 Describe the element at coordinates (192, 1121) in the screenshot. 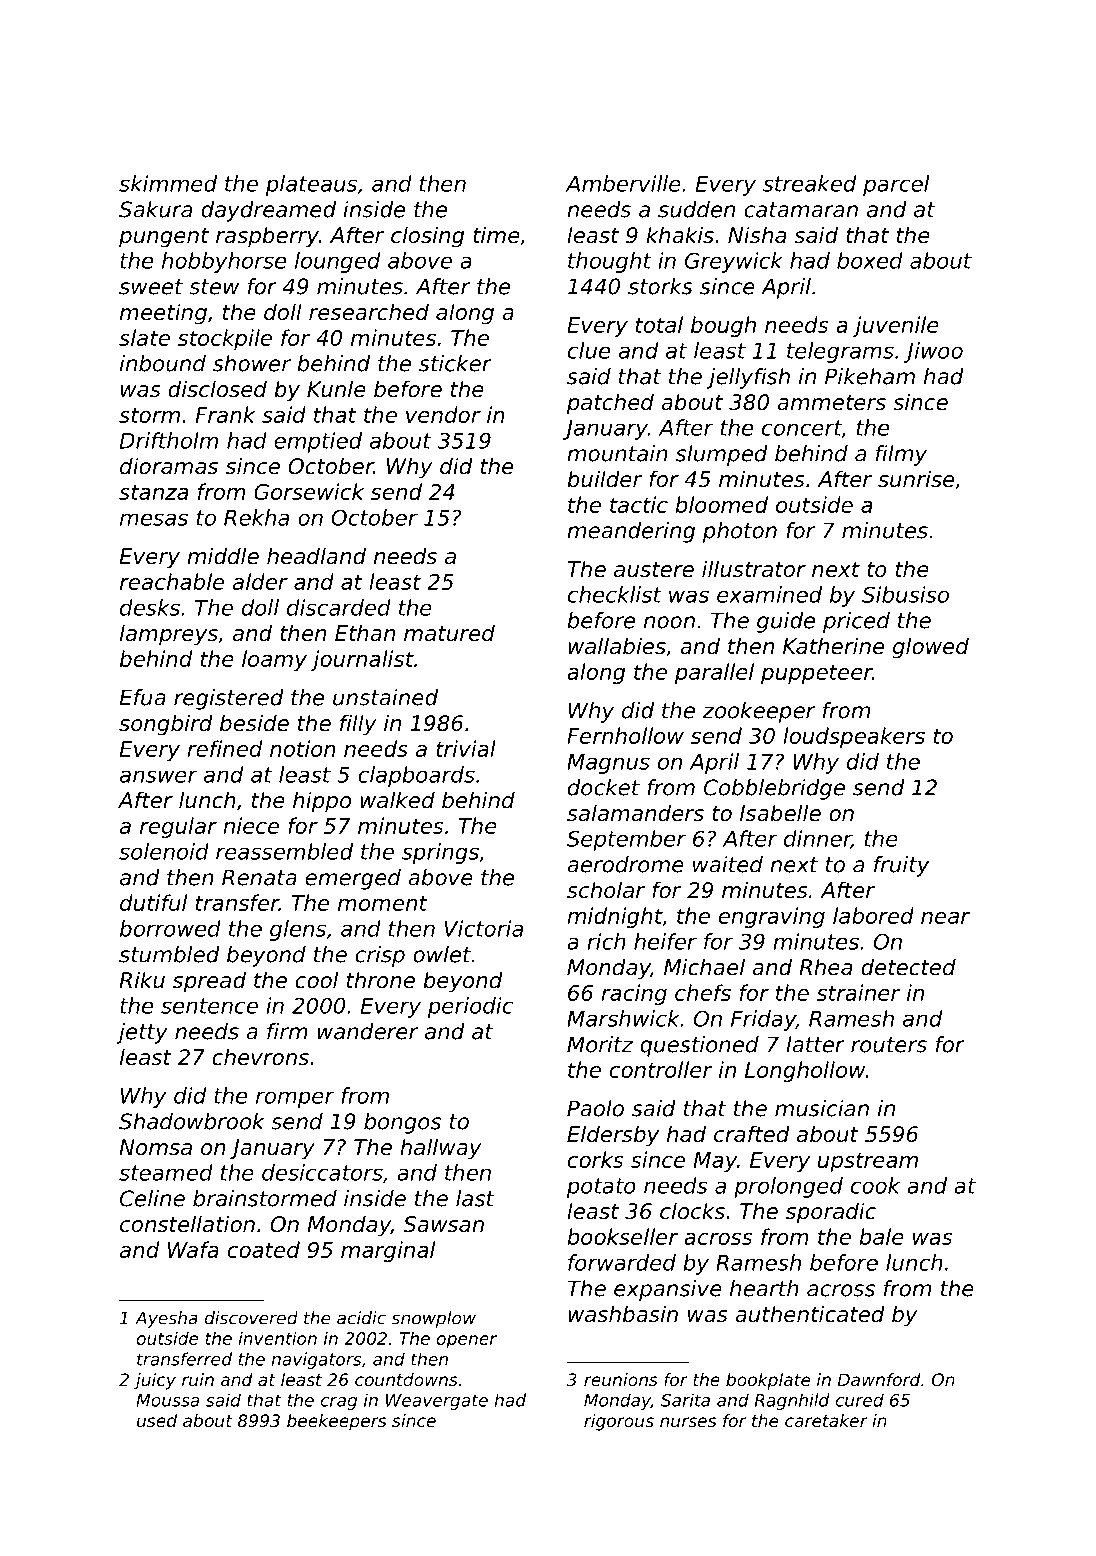

I see `Shadowbrook` at that location.
